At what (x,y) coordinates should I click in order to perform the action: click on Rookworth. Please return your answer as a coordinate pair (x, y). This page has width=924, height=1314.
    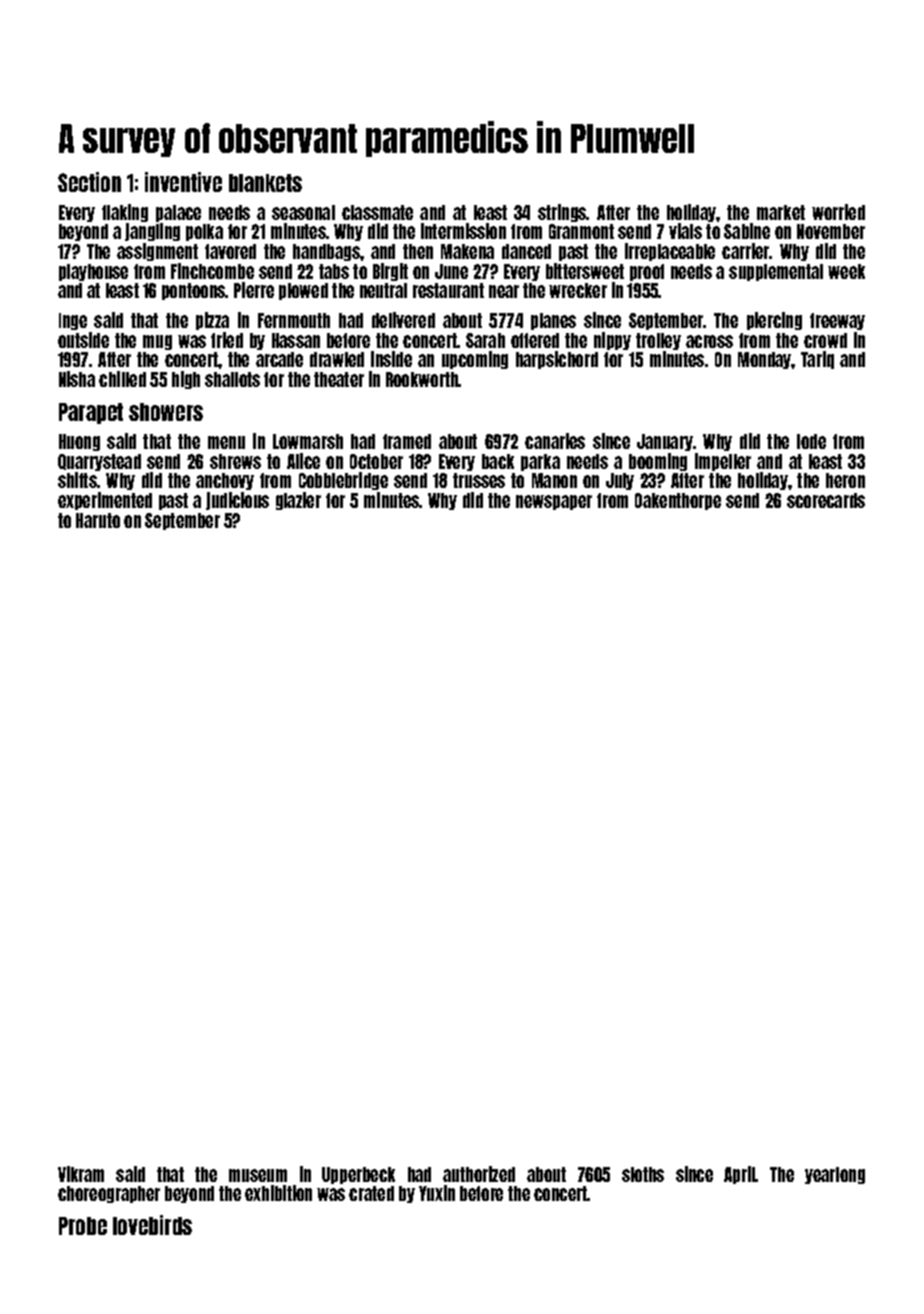
    Looking at the image, I should click on (422, 379).
